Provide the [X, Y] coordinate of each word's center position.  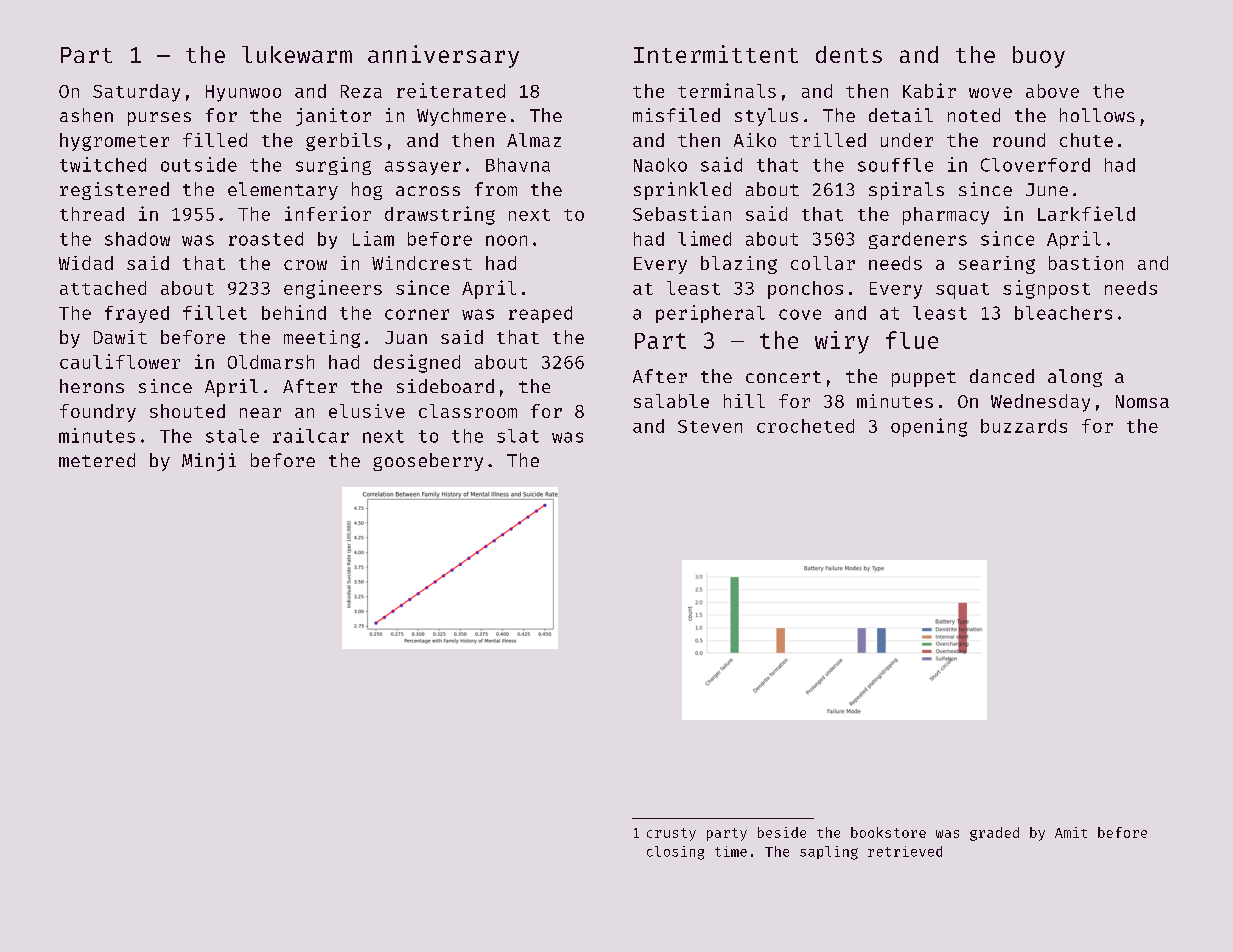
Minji [209, 462]
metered [97, 460]
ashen [86, 115]
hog [367, 191]
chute [1086, 140]
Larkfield [1086, 213]
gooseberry [428, 462]
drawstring [440, 215]
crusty [671, 834]
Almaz [534, 140]
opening [929, 427]
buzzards [1024, 426]
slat [518, 436]
